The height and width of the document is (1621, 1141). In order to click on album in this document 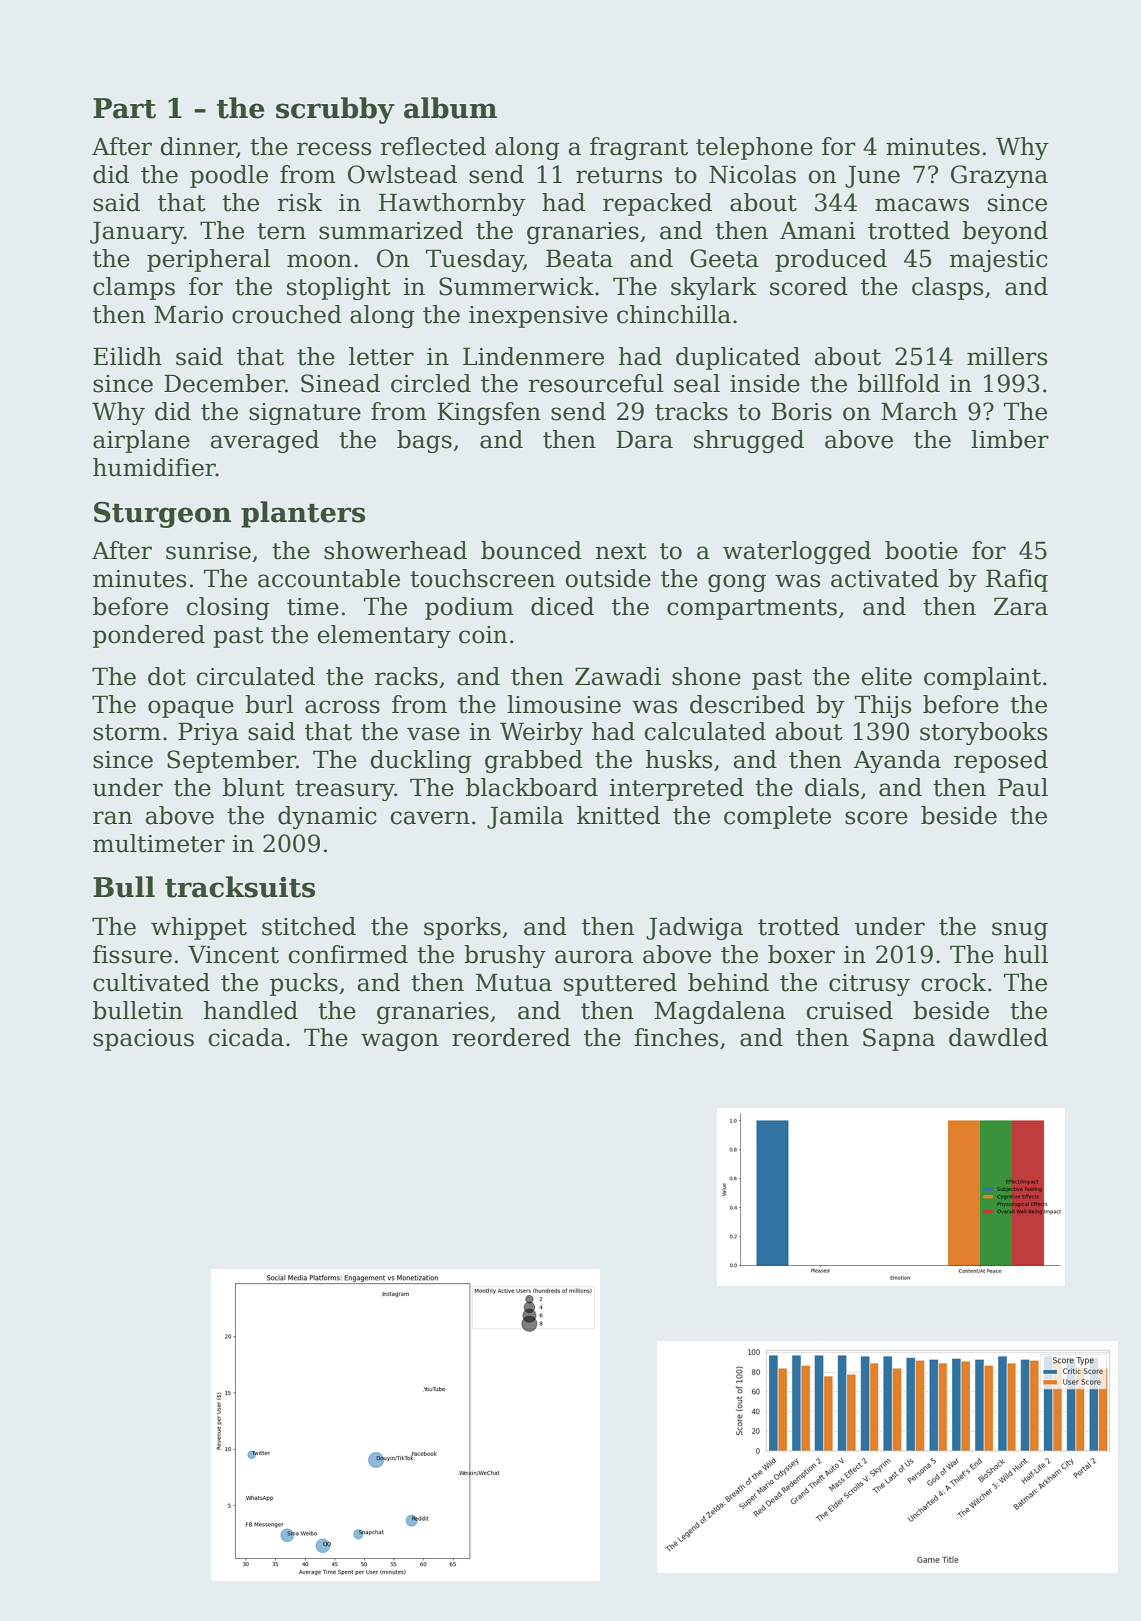, I will do `click(450, 108)`.
